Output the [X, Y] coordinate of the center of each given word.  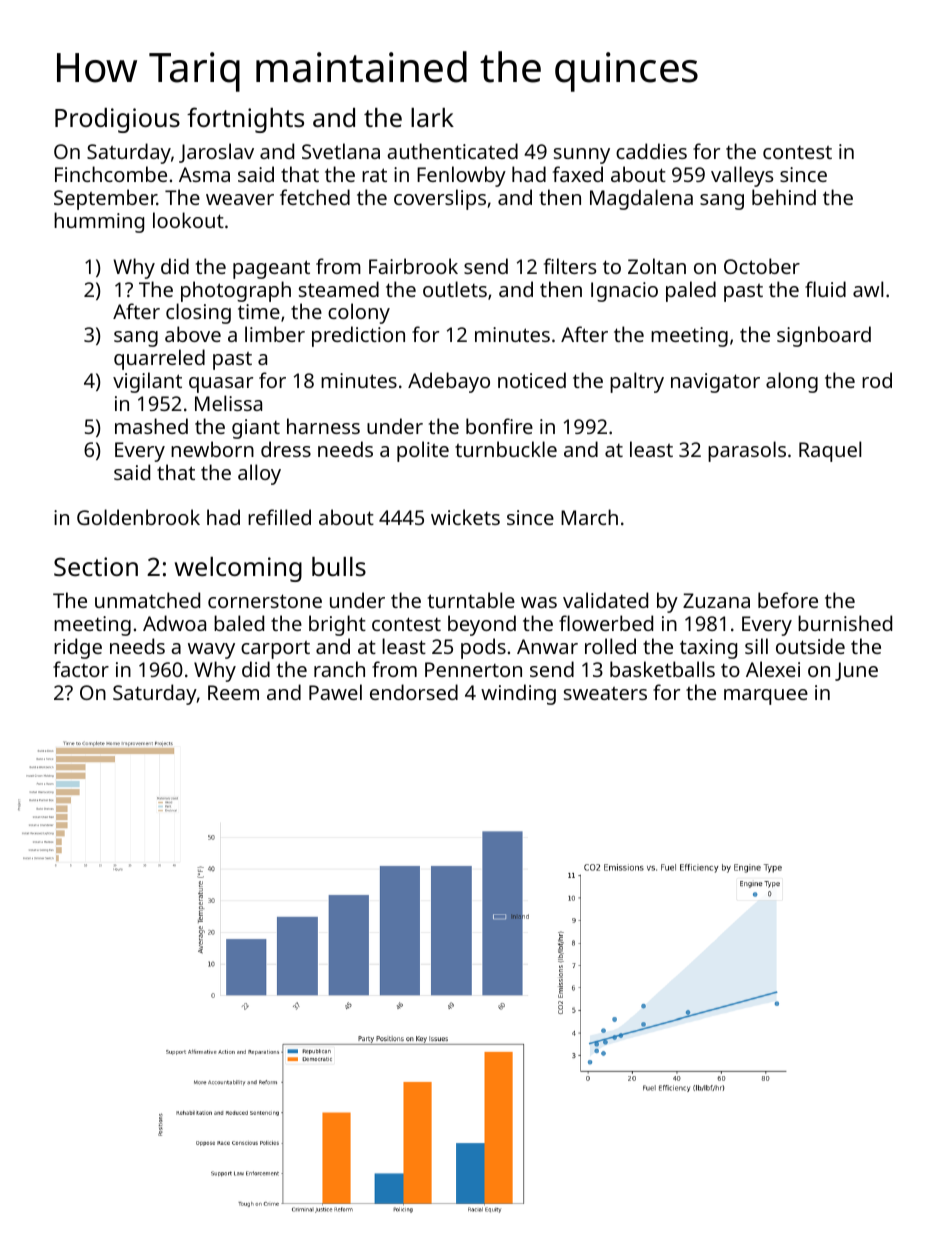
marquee [766, 697]
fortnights [245, 120]
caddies [651, 151]
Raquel [830, 451]
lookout [188, 220]
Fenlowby [461, 176]
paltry [637, 382]
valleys [742, 176]
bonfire [499, 426]
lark [432, 117]
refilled [279, 517]
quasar [221, 385]
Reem [233, 692]
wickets [465, 517]
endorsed [414, 692]
